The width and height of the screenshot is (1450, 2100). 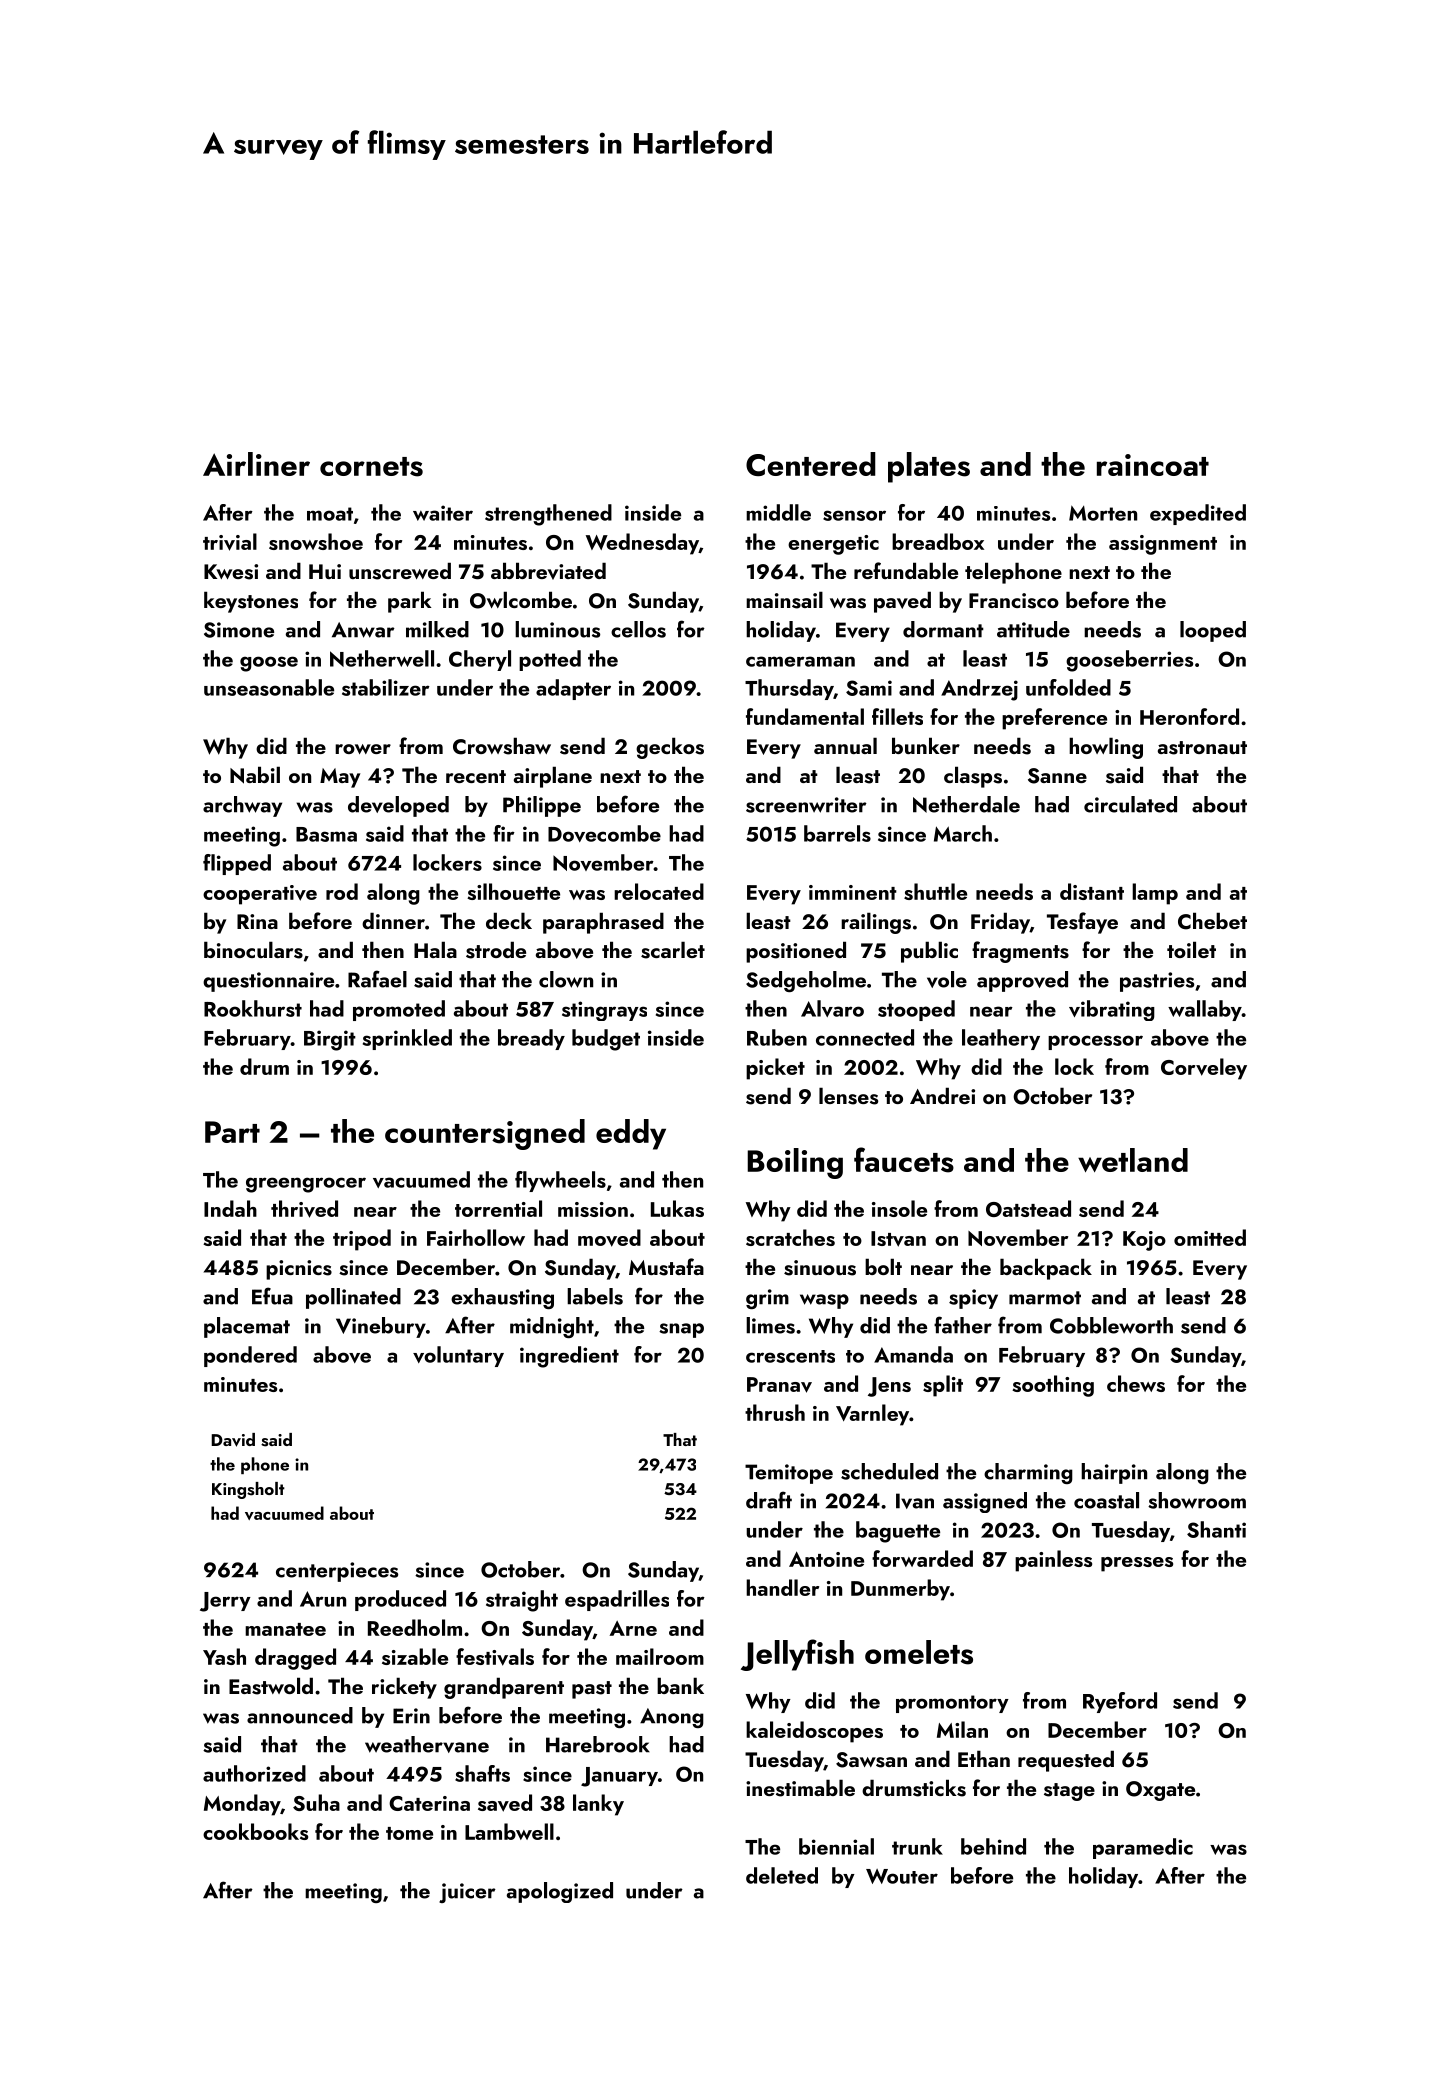 What do you see at coordinates (371, 467) in the screenshot?
I see `cornets` at bounding box center [371, 467].
